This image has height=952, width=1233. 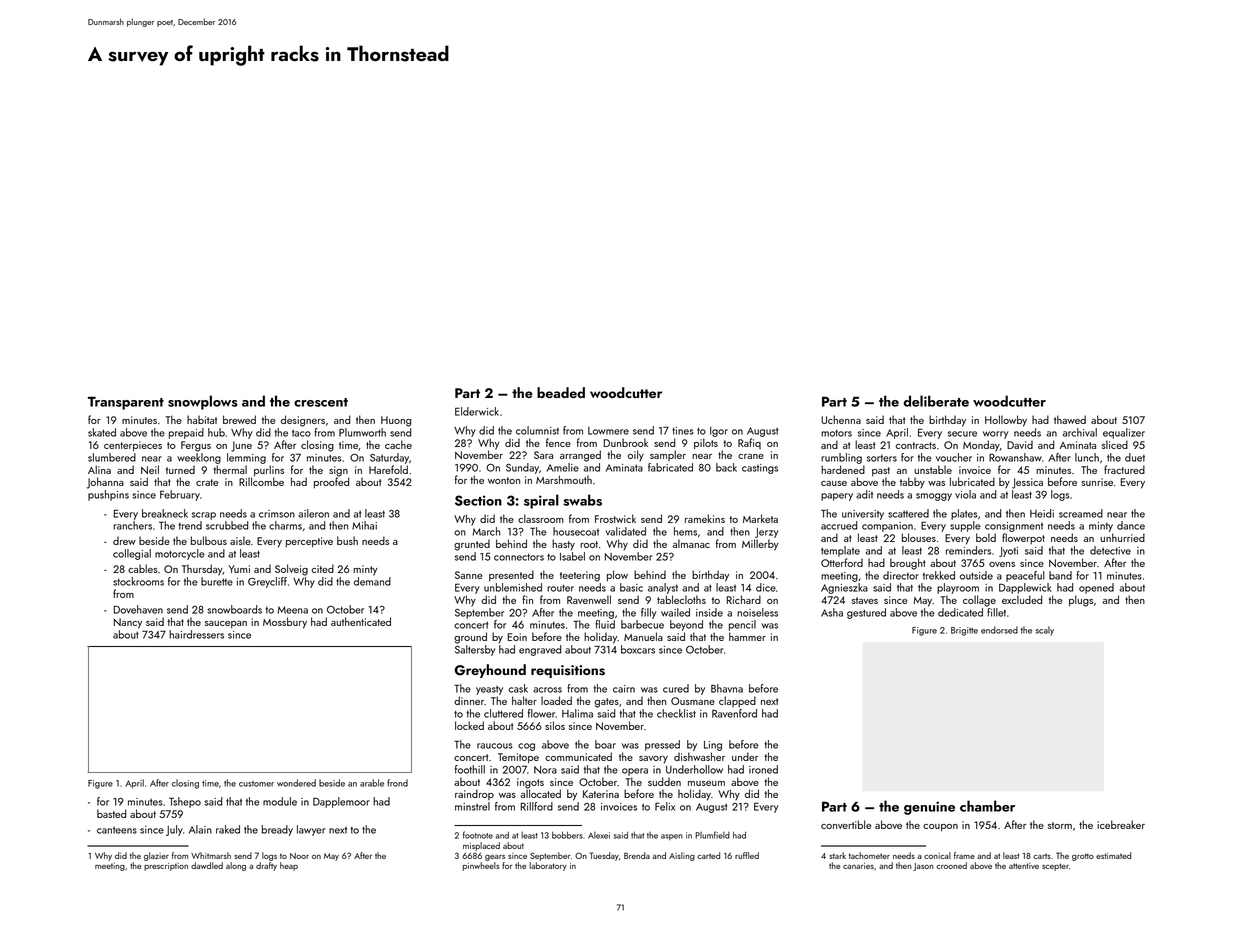 What do you see at coordinates (705, 518) in the image?
I see `ramekins` at bounding box center [705, 518].
